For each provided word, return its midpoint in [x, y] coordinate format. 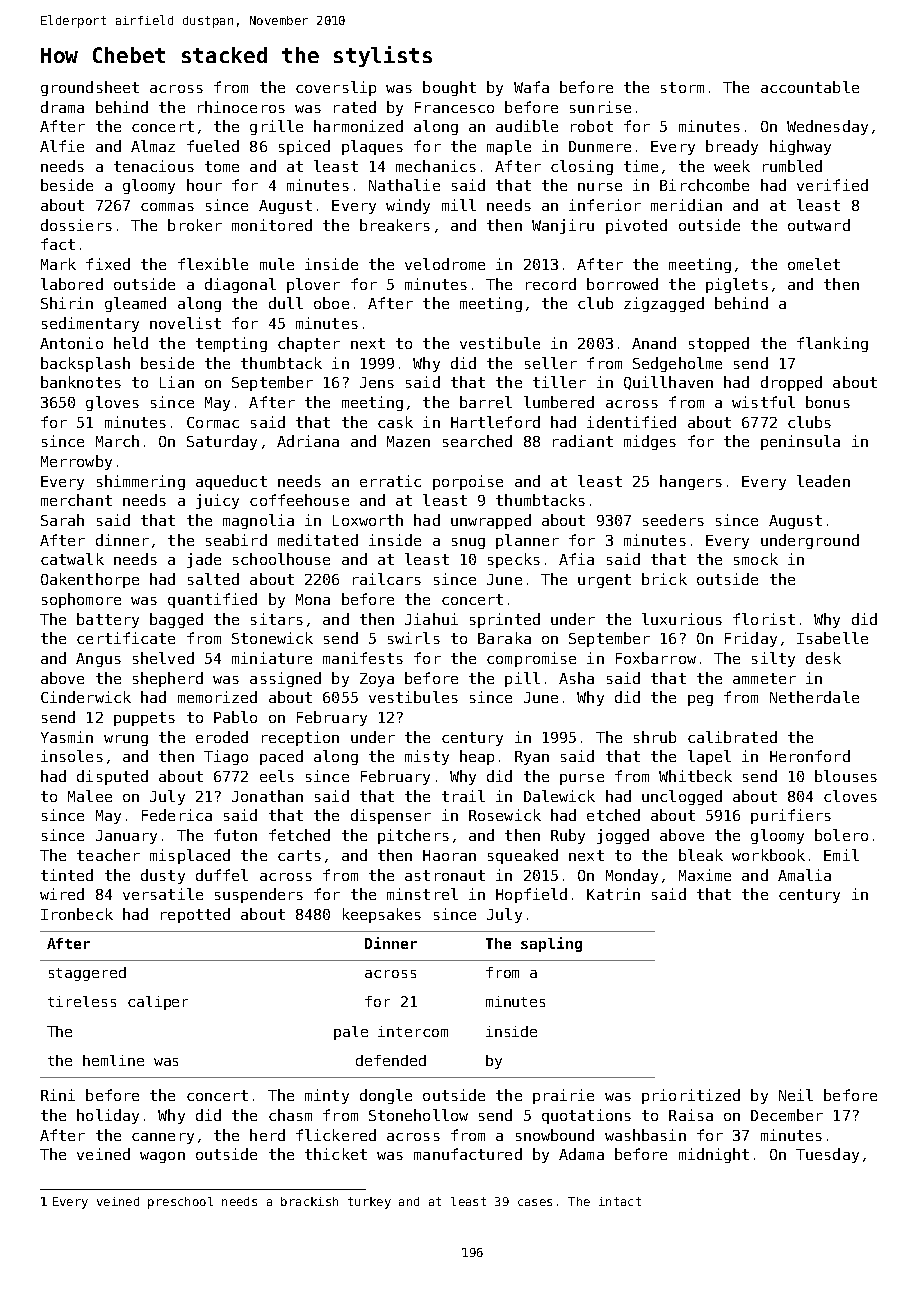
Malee [90, 796]
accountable [810, 87]
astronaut [445, 875]
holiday [108, 1116]
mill [459, 205]
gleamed [135, 304]
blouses [846, 776]
